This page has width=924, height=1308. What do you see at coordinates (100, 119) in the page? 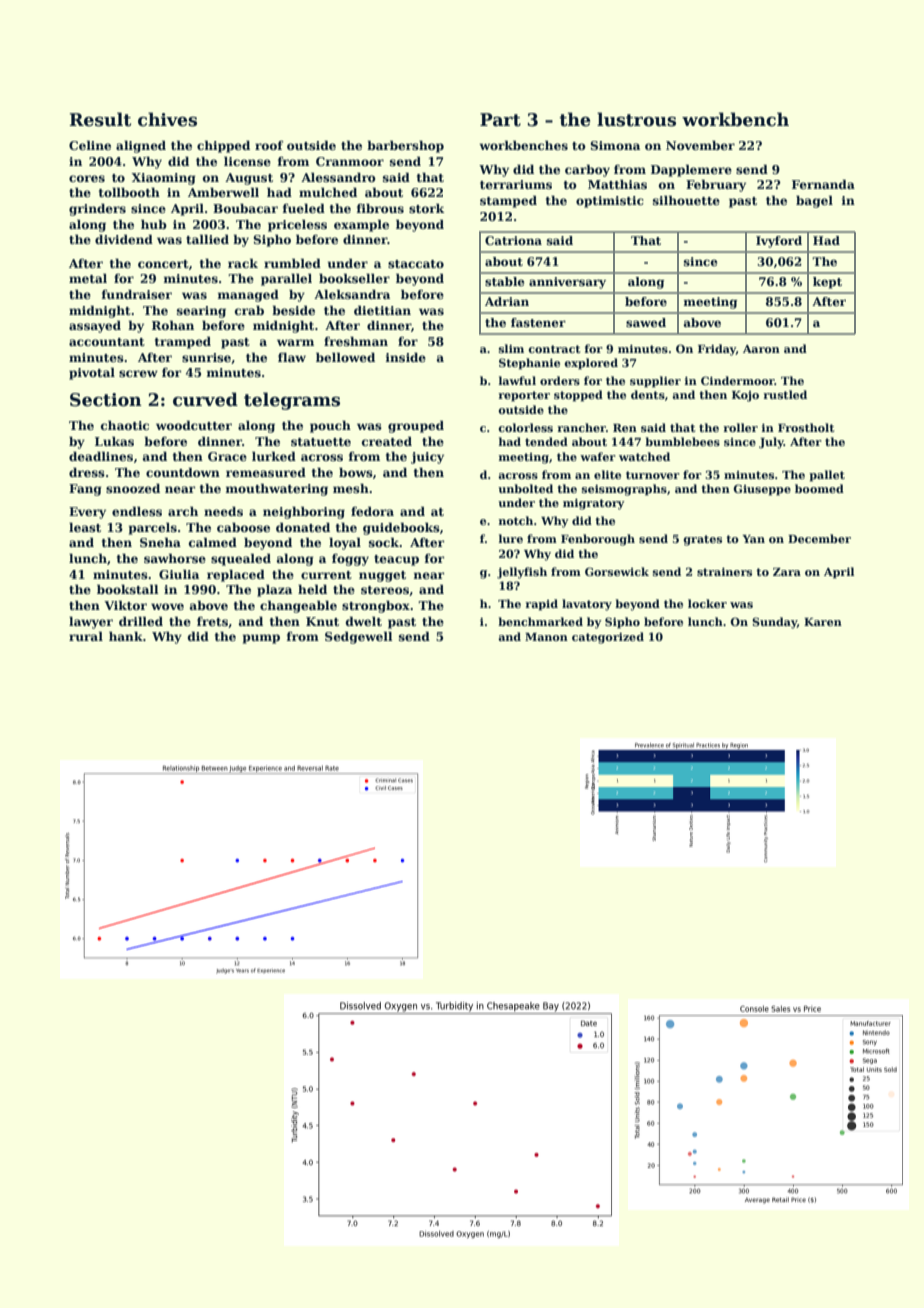
I see `Result` at bounding box center [100, 119].
